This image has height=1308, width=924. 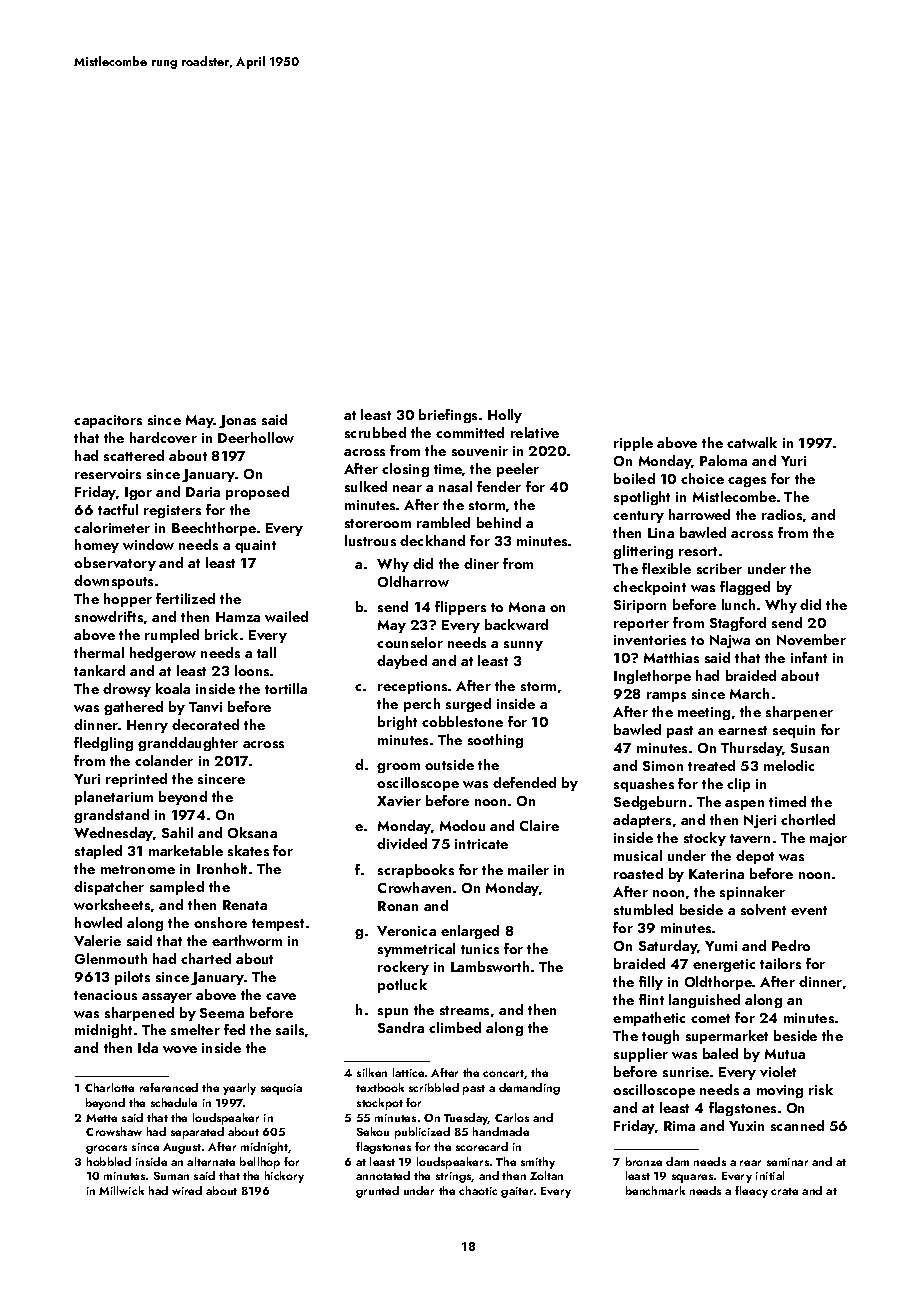 What do you see at coordinates (455, 1027) in the image?
I see `climbed` at bounding box center [455, 1027].
